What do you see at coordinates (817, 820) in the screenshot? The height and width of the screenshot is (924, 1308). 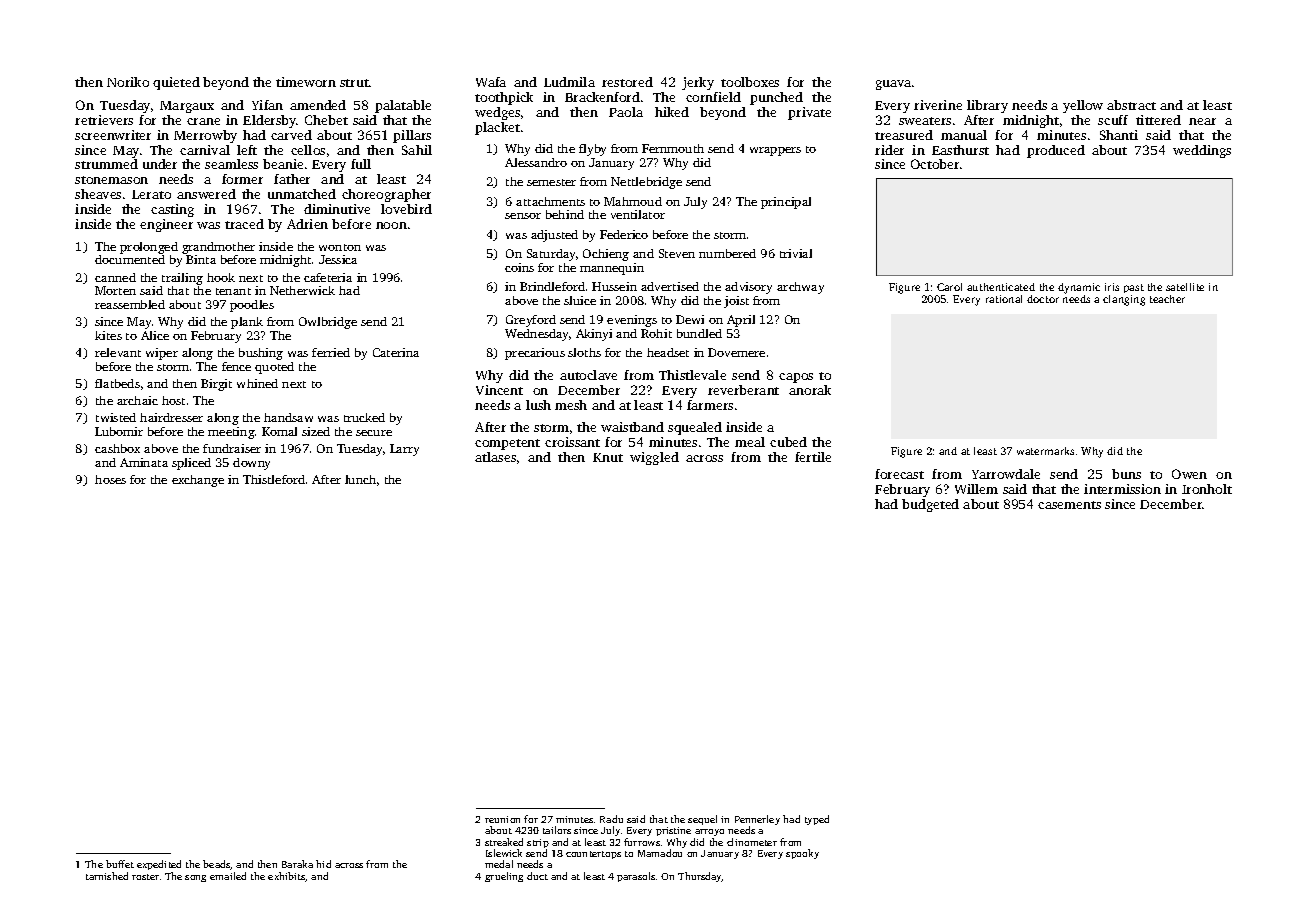 I see `typed` at bounding box center [817, 820].
